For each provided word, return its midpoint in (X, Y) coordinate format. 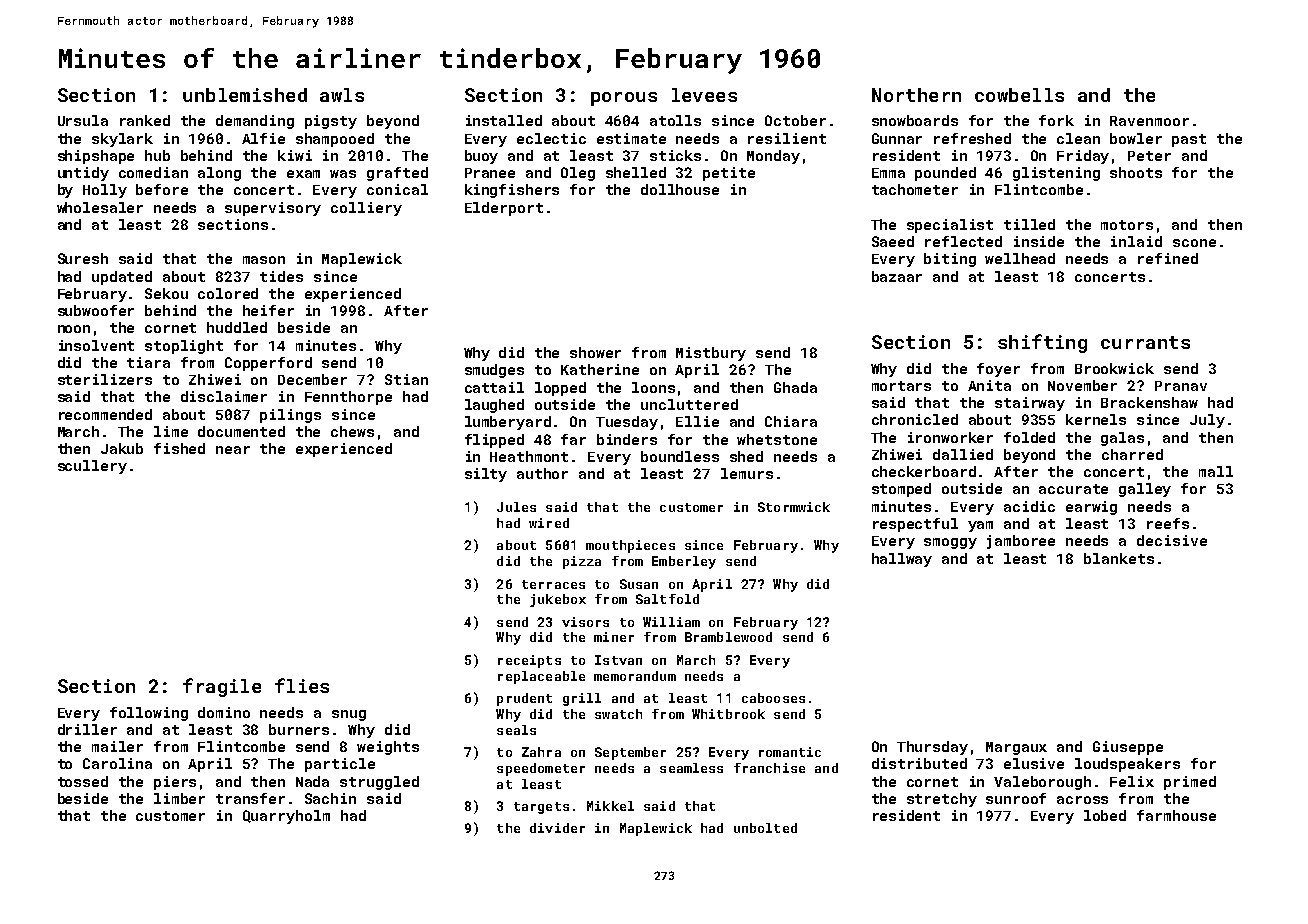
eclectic (551, 138)
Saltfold (667, 599)
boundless (680, 456)
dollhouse (680, 189)
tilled (1029, 224)
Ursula (83, 120)
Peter (1149, 156)
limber (179, 798)
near (233, 450)
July (1207, 421)
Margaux (1016, 748)
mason (264, 260)
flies (302, 685)
